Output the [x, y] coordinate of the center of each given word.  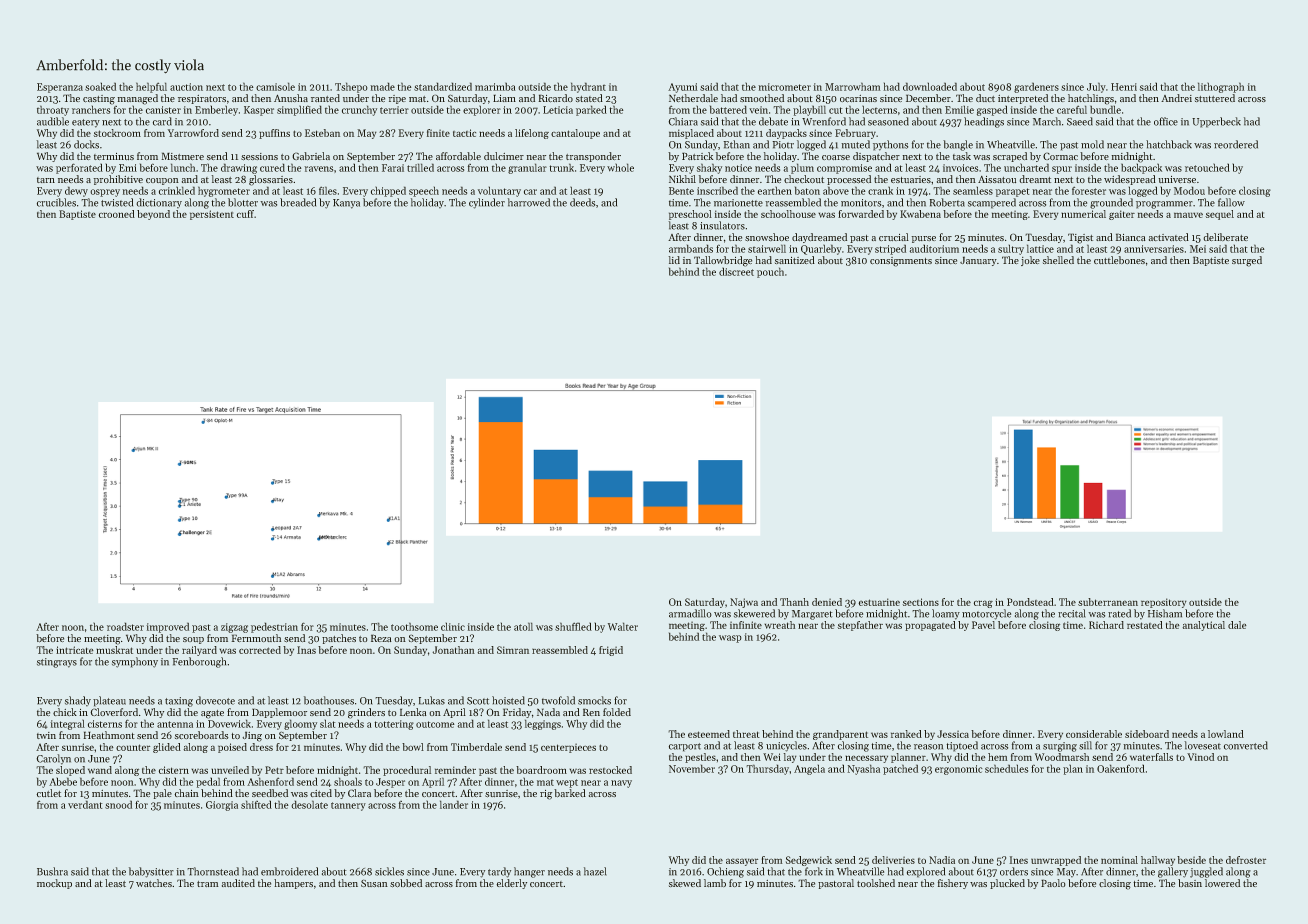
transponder [593, 157]
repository [1164, 603]
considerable [1094, 734]
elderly [511, 884]
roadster [125, 626]
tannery [348, 806]
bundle [1105, 109]
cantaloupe [575, 134]
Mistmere [182, 156]
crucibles [56, 202]
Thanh [794, 602]
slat [328, 723]
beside [1191, 860]
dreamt [1035, 179]
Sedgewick [809, 861]
